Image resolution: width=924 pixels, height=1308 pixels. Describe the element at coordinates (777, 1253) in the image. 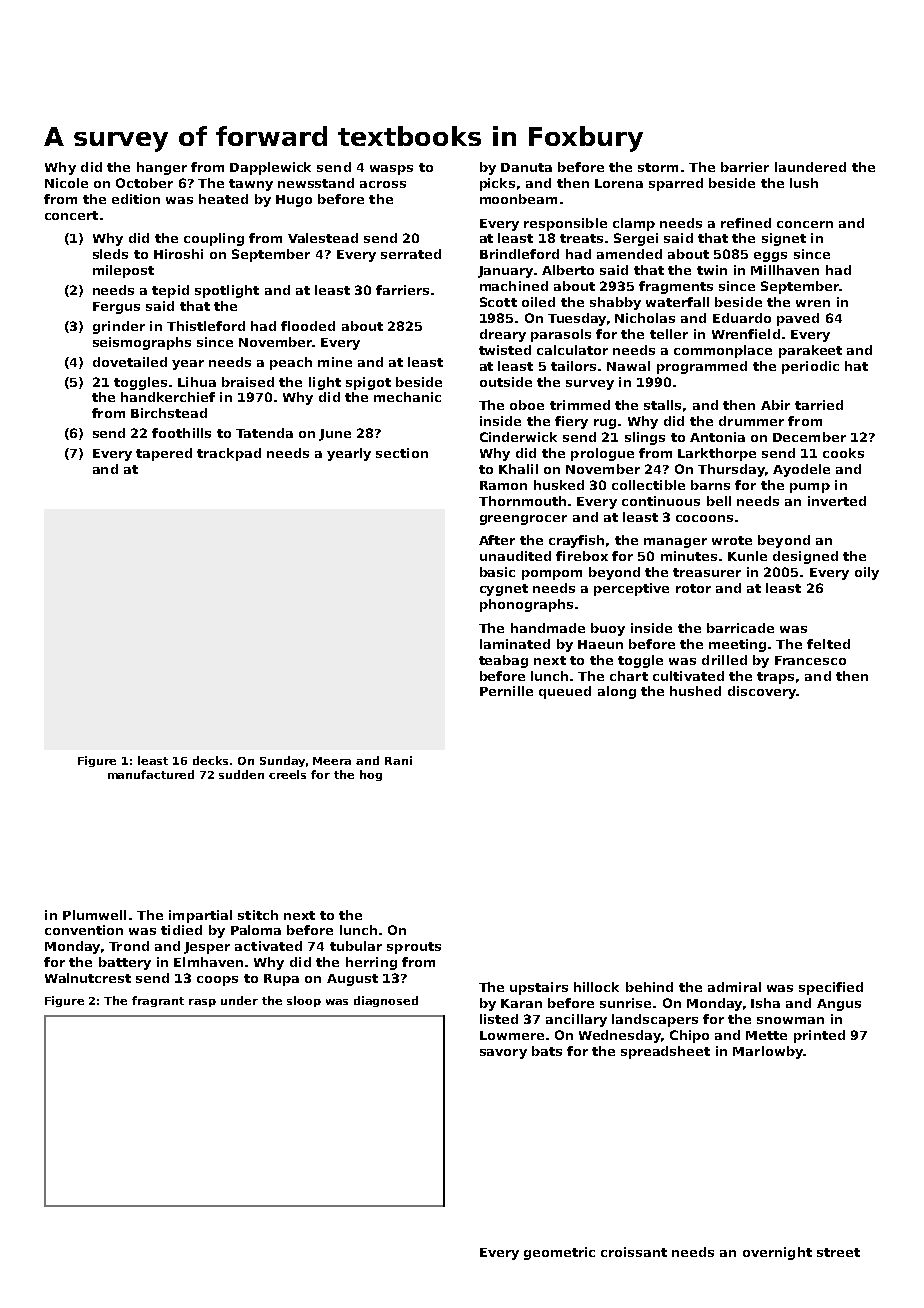

I see `overnight` at that location.
